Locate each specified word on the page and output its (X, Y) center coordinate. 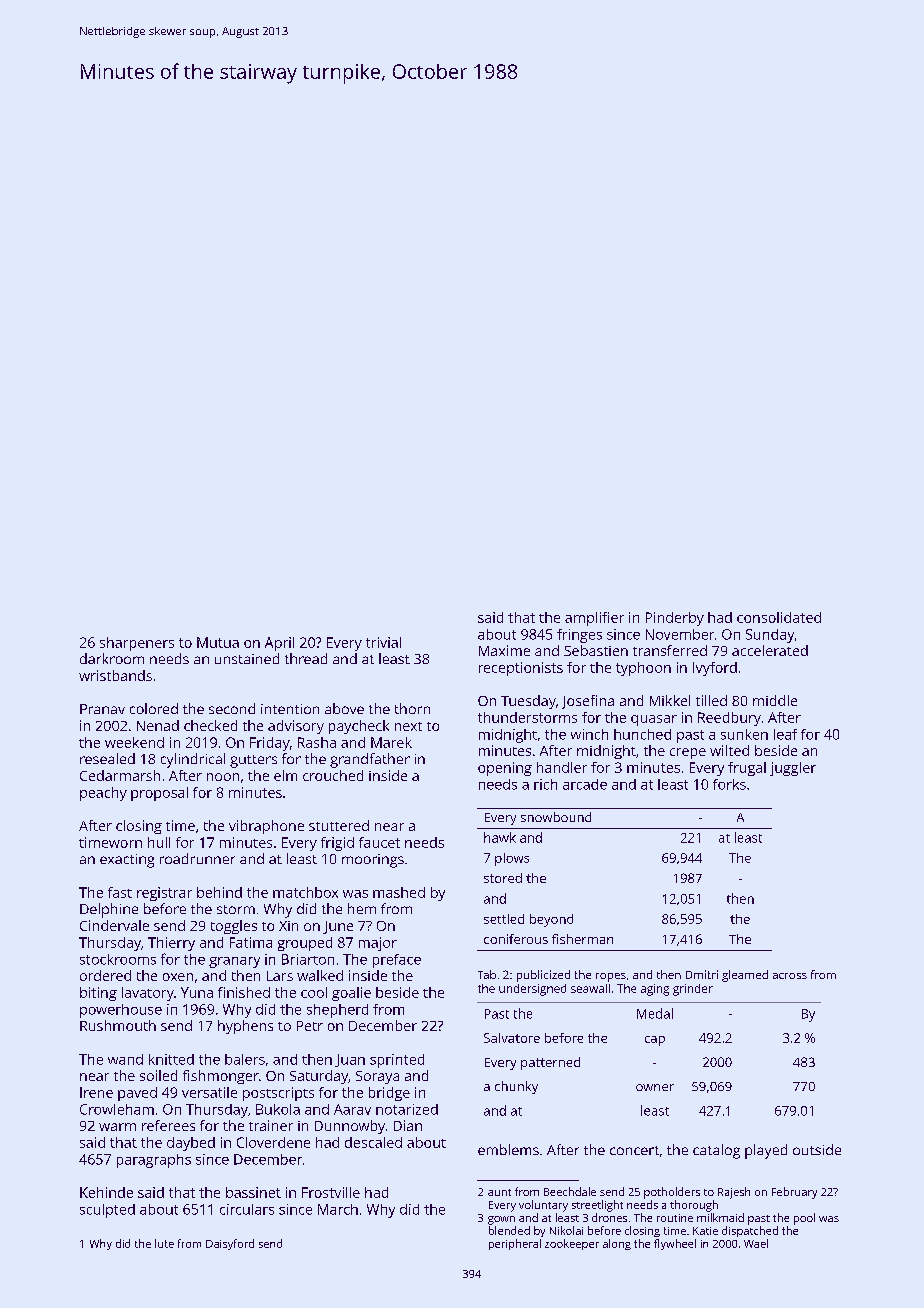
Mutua (218, 642)
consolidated (779, 617)
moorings (373, 861)
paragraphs (154, 1161)
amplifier (594, 619)
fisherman (582, 939)
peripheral (515, 1244)
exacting (127, 861)
